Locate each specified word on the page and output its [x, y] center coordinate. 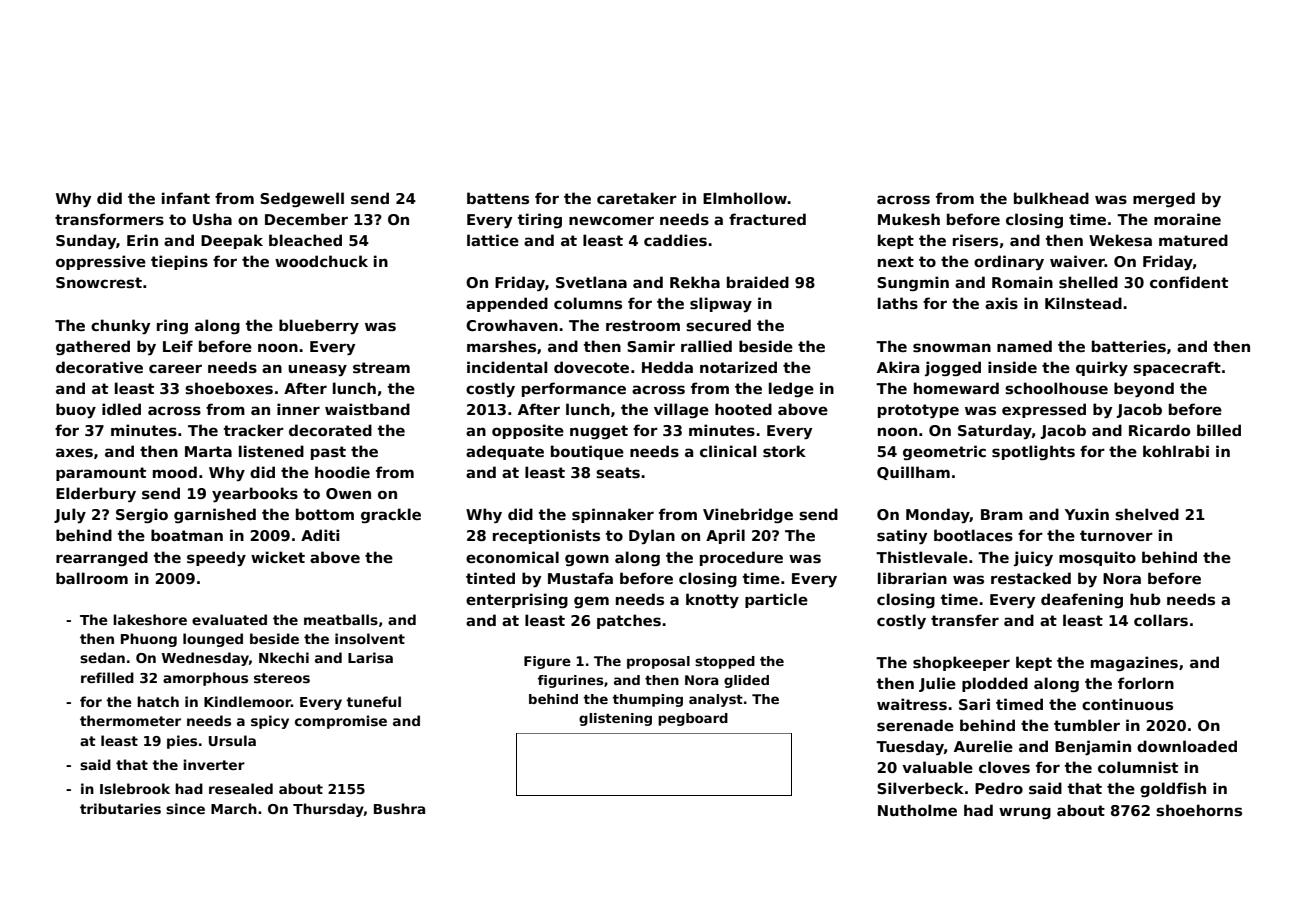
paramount [101, 474]
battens [498, 198]
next [896, 261]
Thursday [328, 810]
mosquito [1097, 558]
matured [1193, 240]
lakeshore [150, 619]
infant [186, 198]
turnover [1116, 535]
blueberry [319, 326]
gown [587, 560]
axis [1001, 303]
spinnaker [613, 515]
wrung [1025, 813]
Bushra [399, 808]
